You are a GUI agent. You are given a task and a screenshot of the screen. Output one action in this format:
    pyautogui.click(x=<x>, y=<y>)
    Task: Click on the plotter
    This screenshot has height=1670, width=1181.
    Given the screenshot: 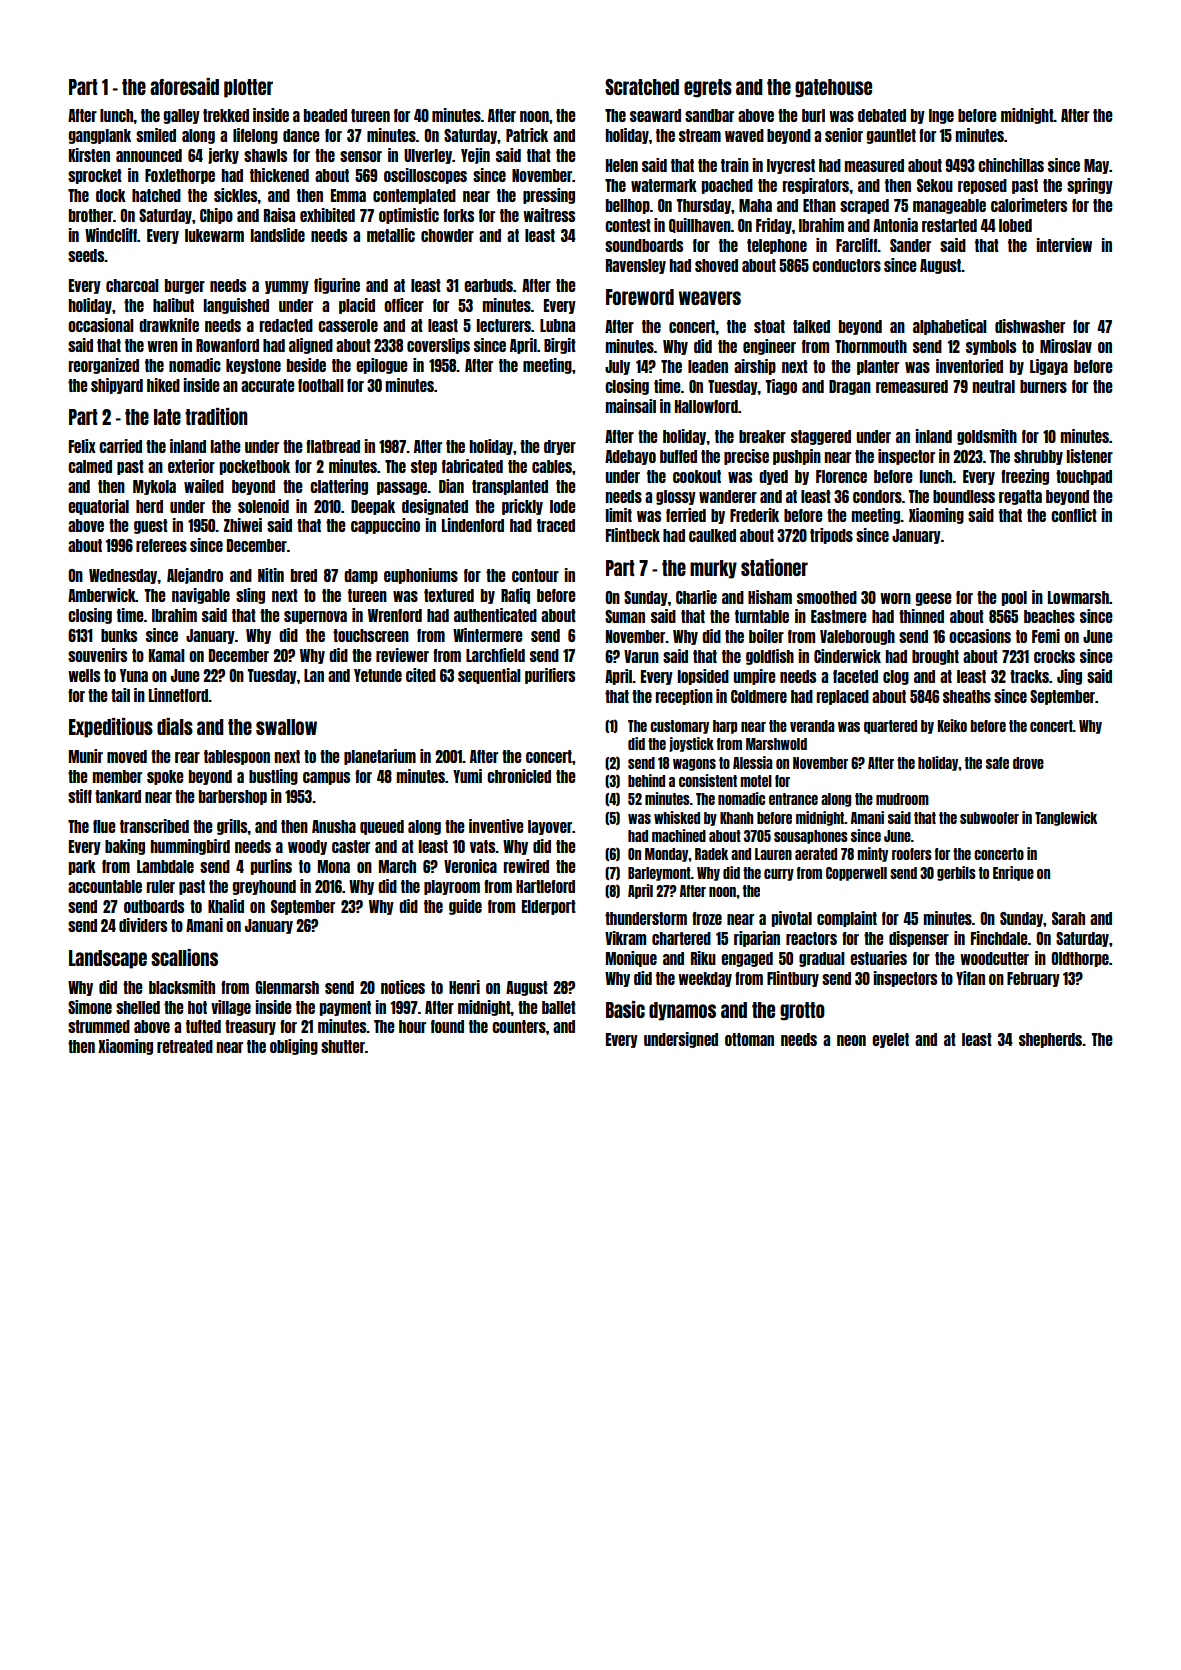 What is the action you would take?
    pyautogui.click(x=248, y=88)
